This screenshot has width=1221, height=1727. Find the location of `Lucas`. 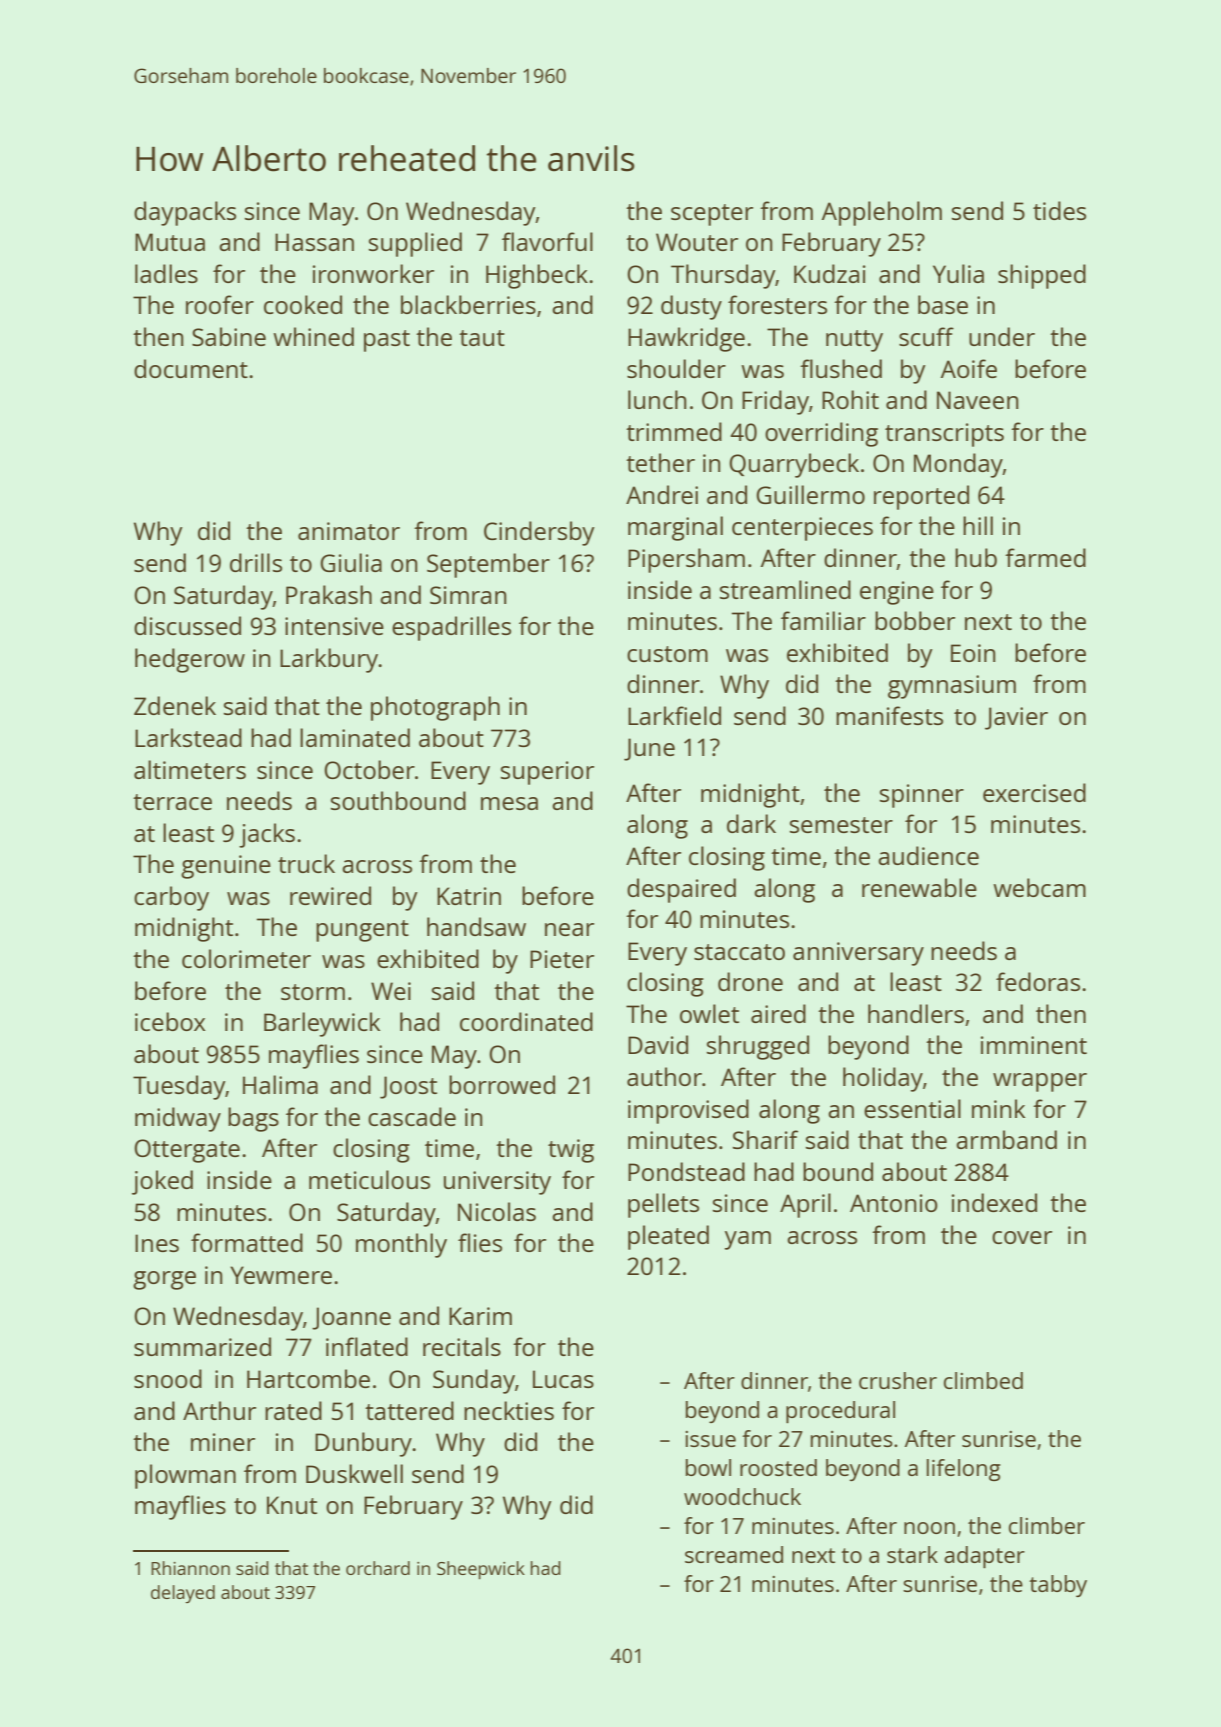

Lucas is located at coordinates (563, 1379).
